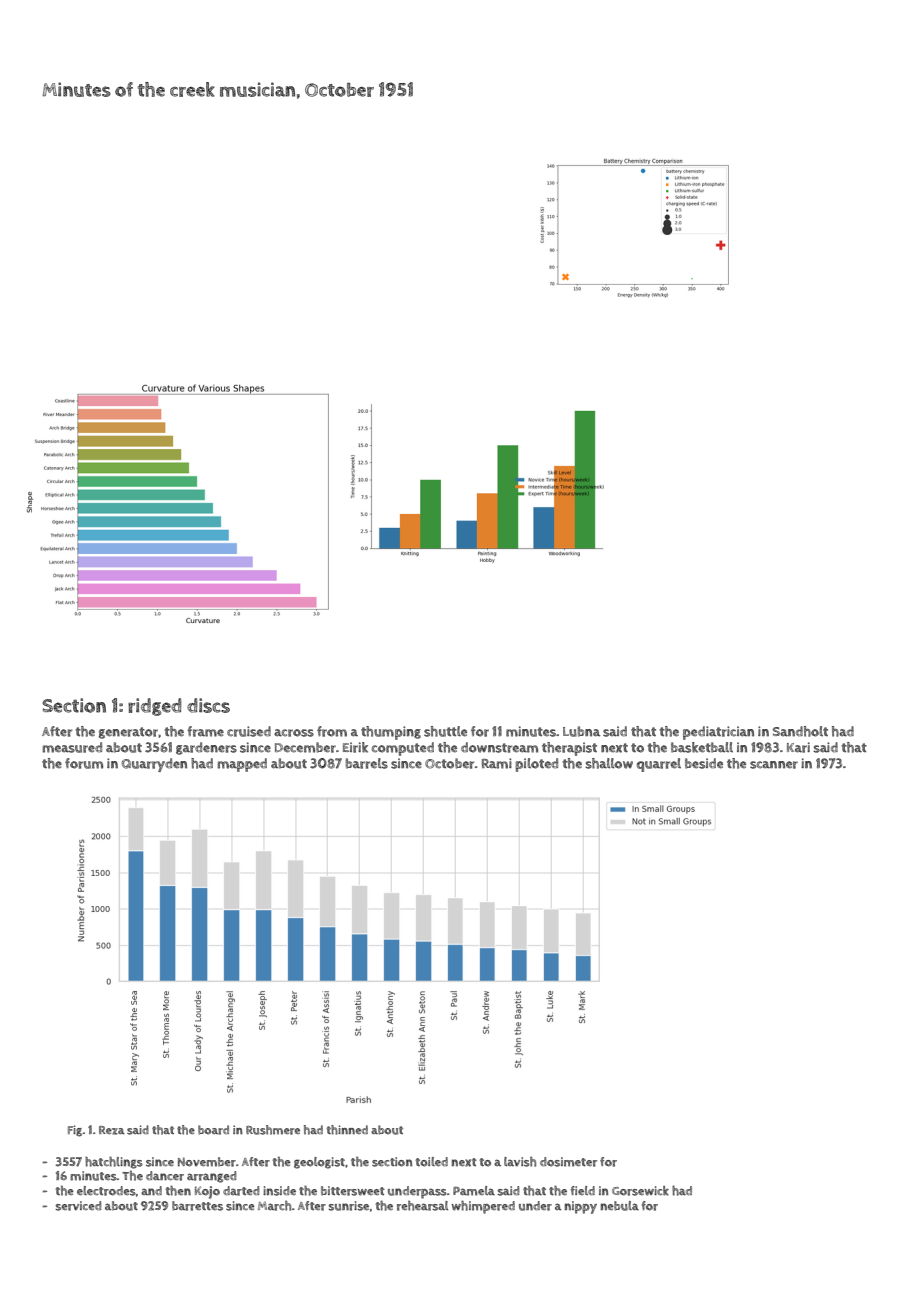 The height and width of the document is (1308, 924). Describe the element at coordinates (640, 1191) in the document. I see `Gorsewick` at that location.
